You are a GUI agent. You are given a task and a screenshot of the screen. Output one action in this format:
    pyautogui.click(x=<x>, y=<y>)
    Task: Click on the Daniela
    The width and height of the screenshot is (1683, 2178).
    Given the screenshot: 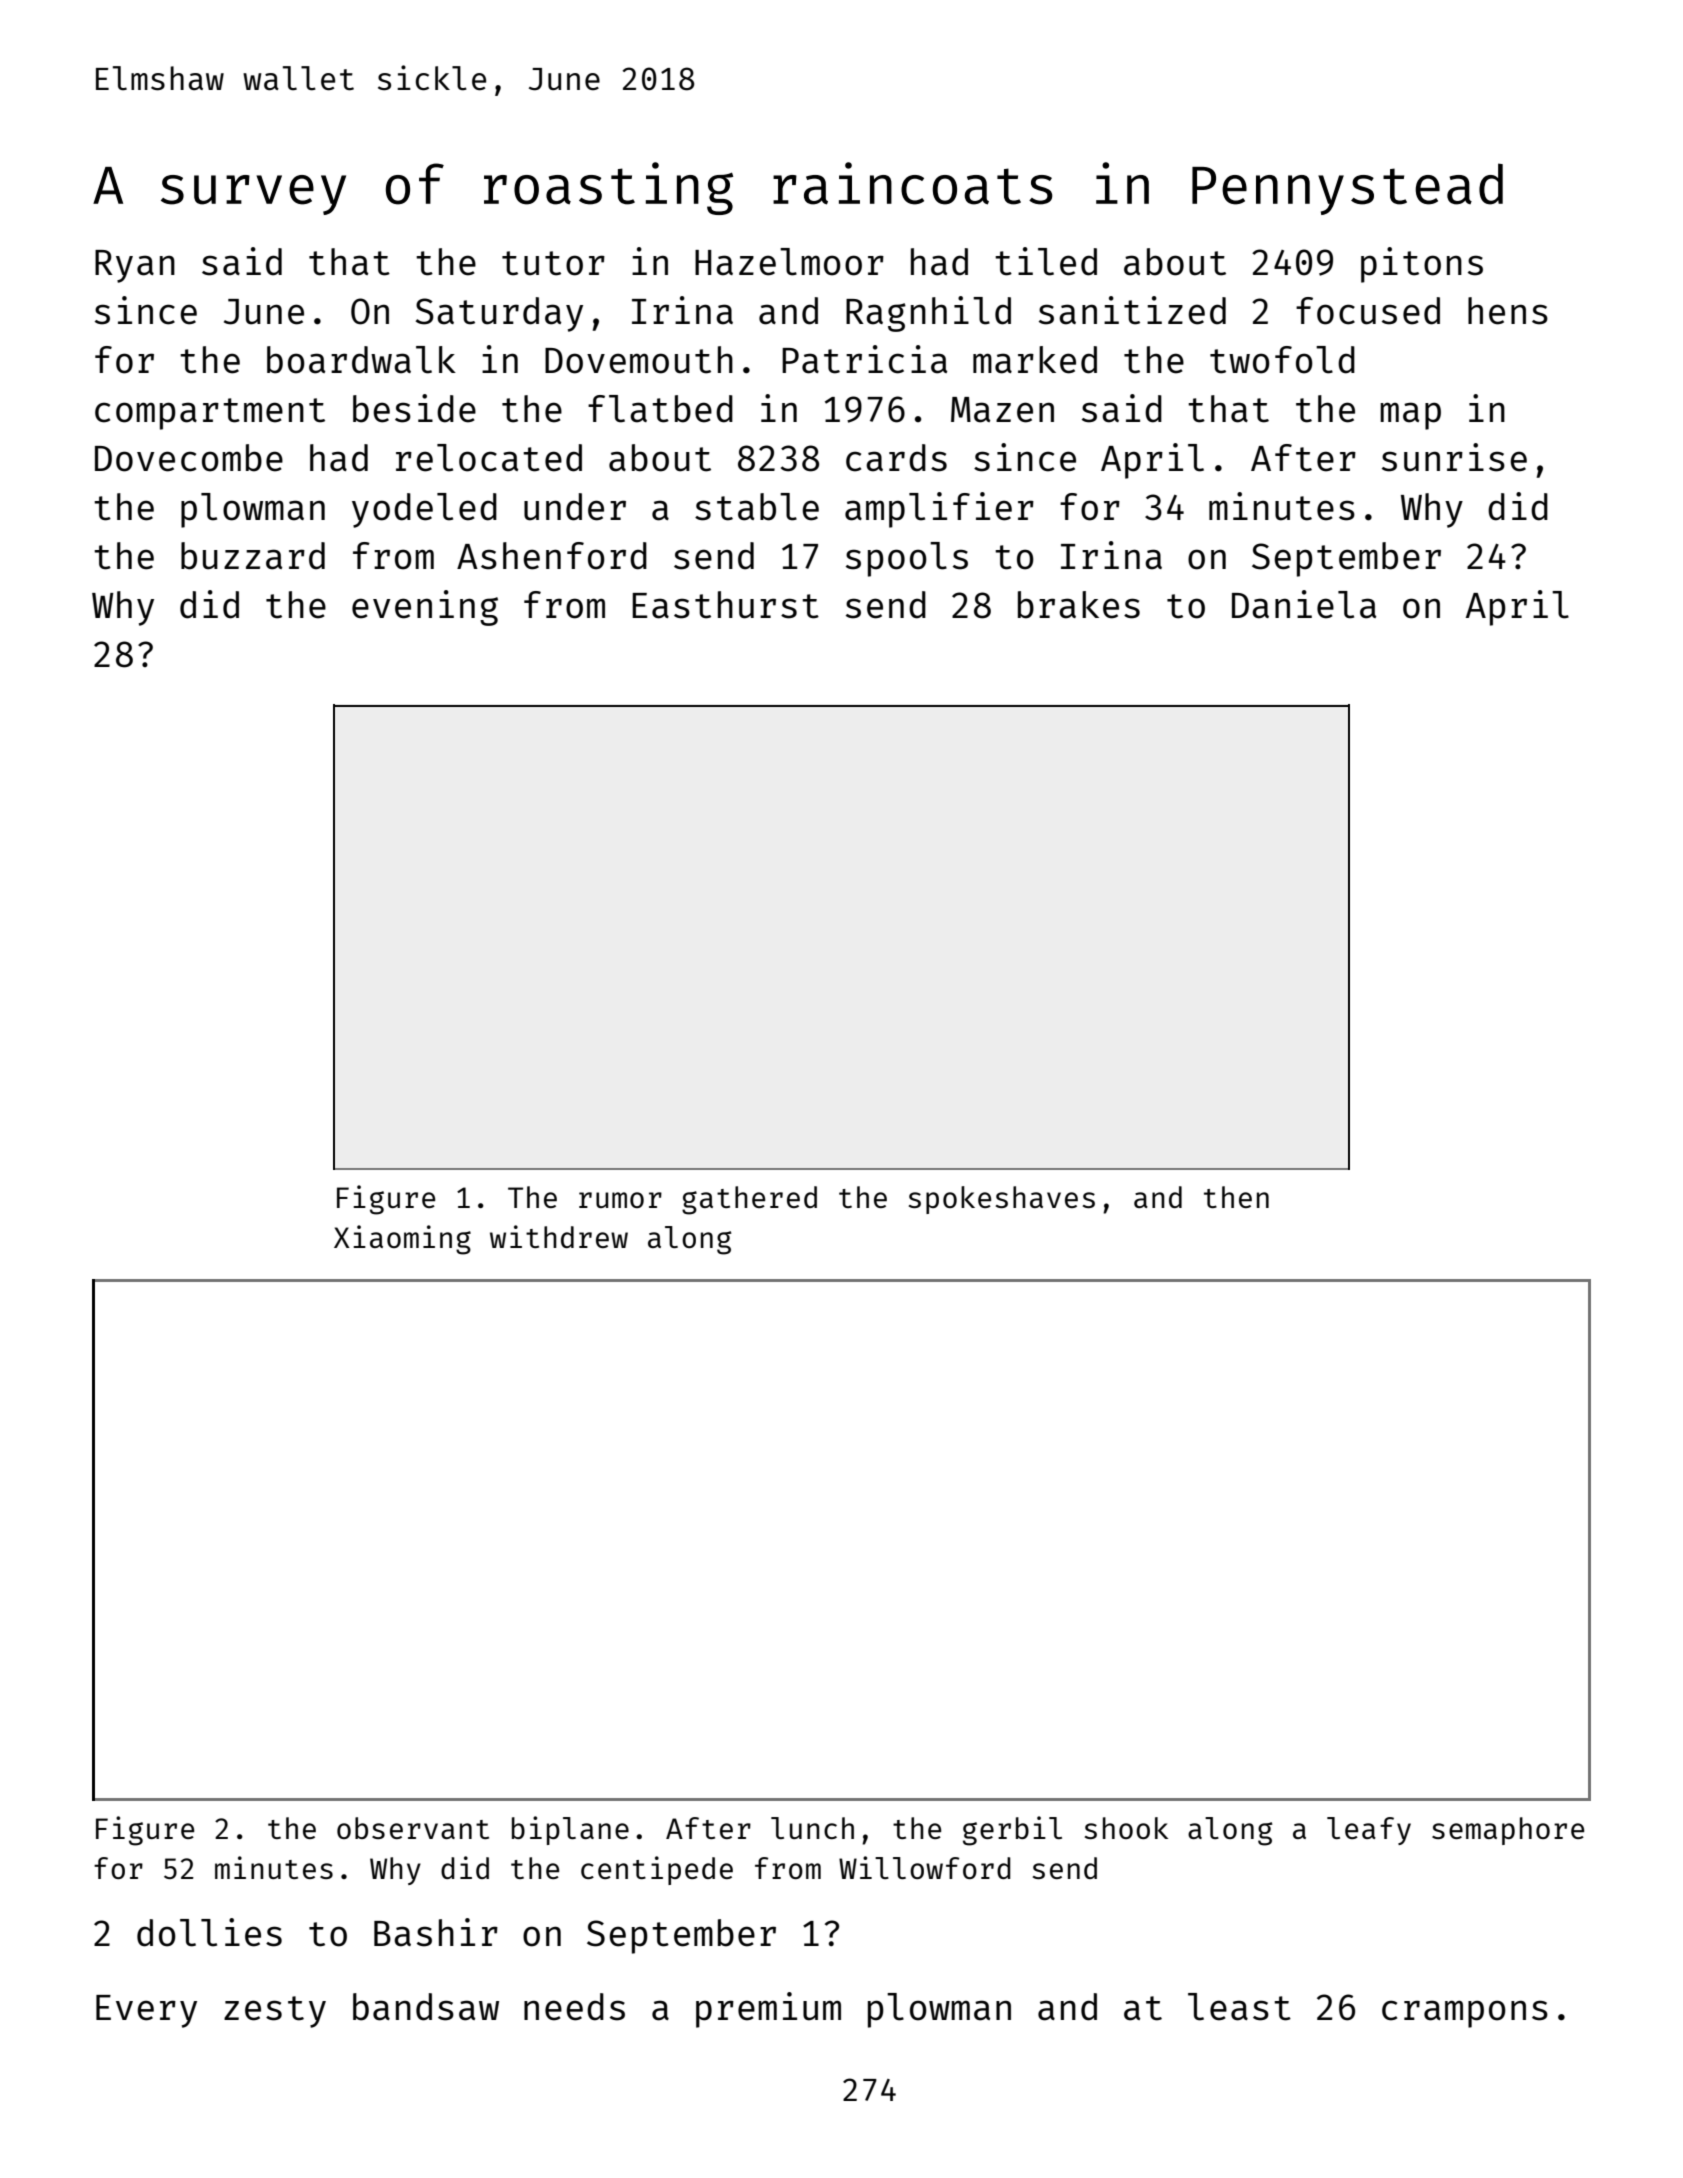 What is the action you would take?
    pyautogui.click(x=1304, y=604)
